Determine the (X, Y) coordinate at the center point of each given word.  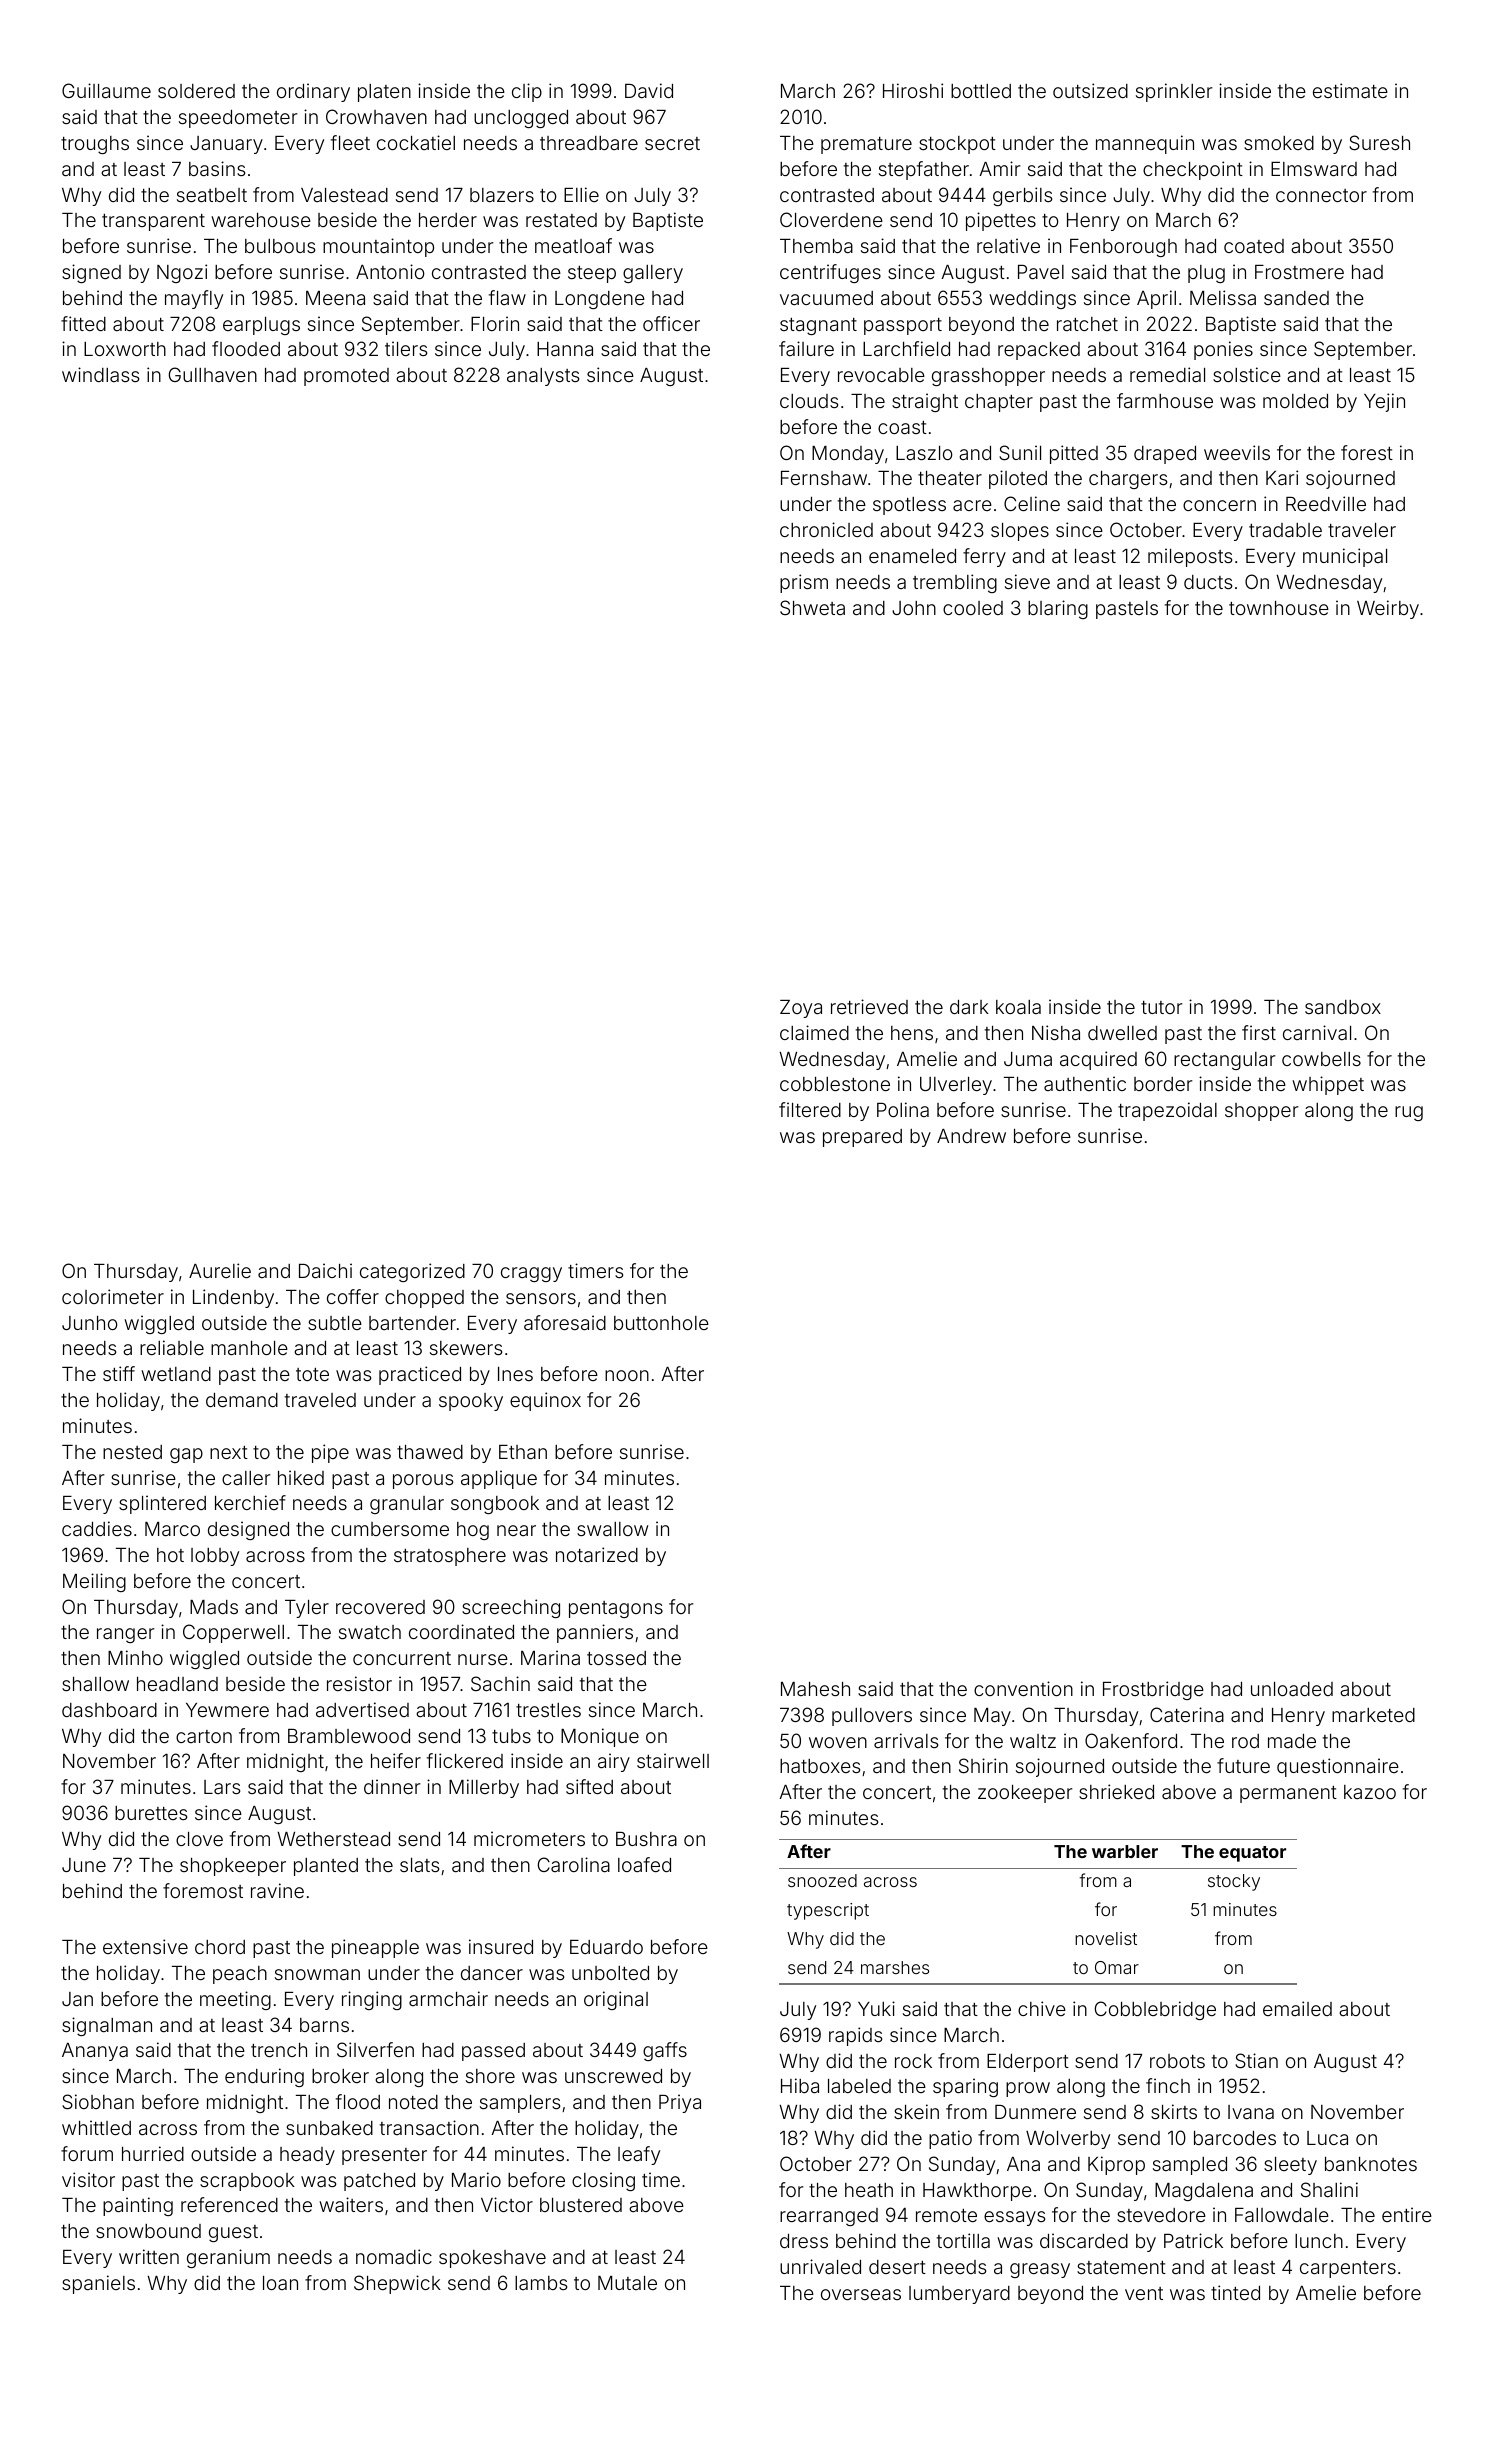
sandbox (1343, 1007)
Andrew (971, 1136)
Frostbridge (1153, 1690)
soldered (196, 91)
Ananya (95, 2052)
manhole (249, 1348)
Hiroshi (913, 90)
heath (869, 2190)
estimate (1350, 90)
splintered (162, 1504)
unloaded (1292, 1689)
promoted (346, 377)
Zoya (801, 1009)
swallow (612, 1529)
